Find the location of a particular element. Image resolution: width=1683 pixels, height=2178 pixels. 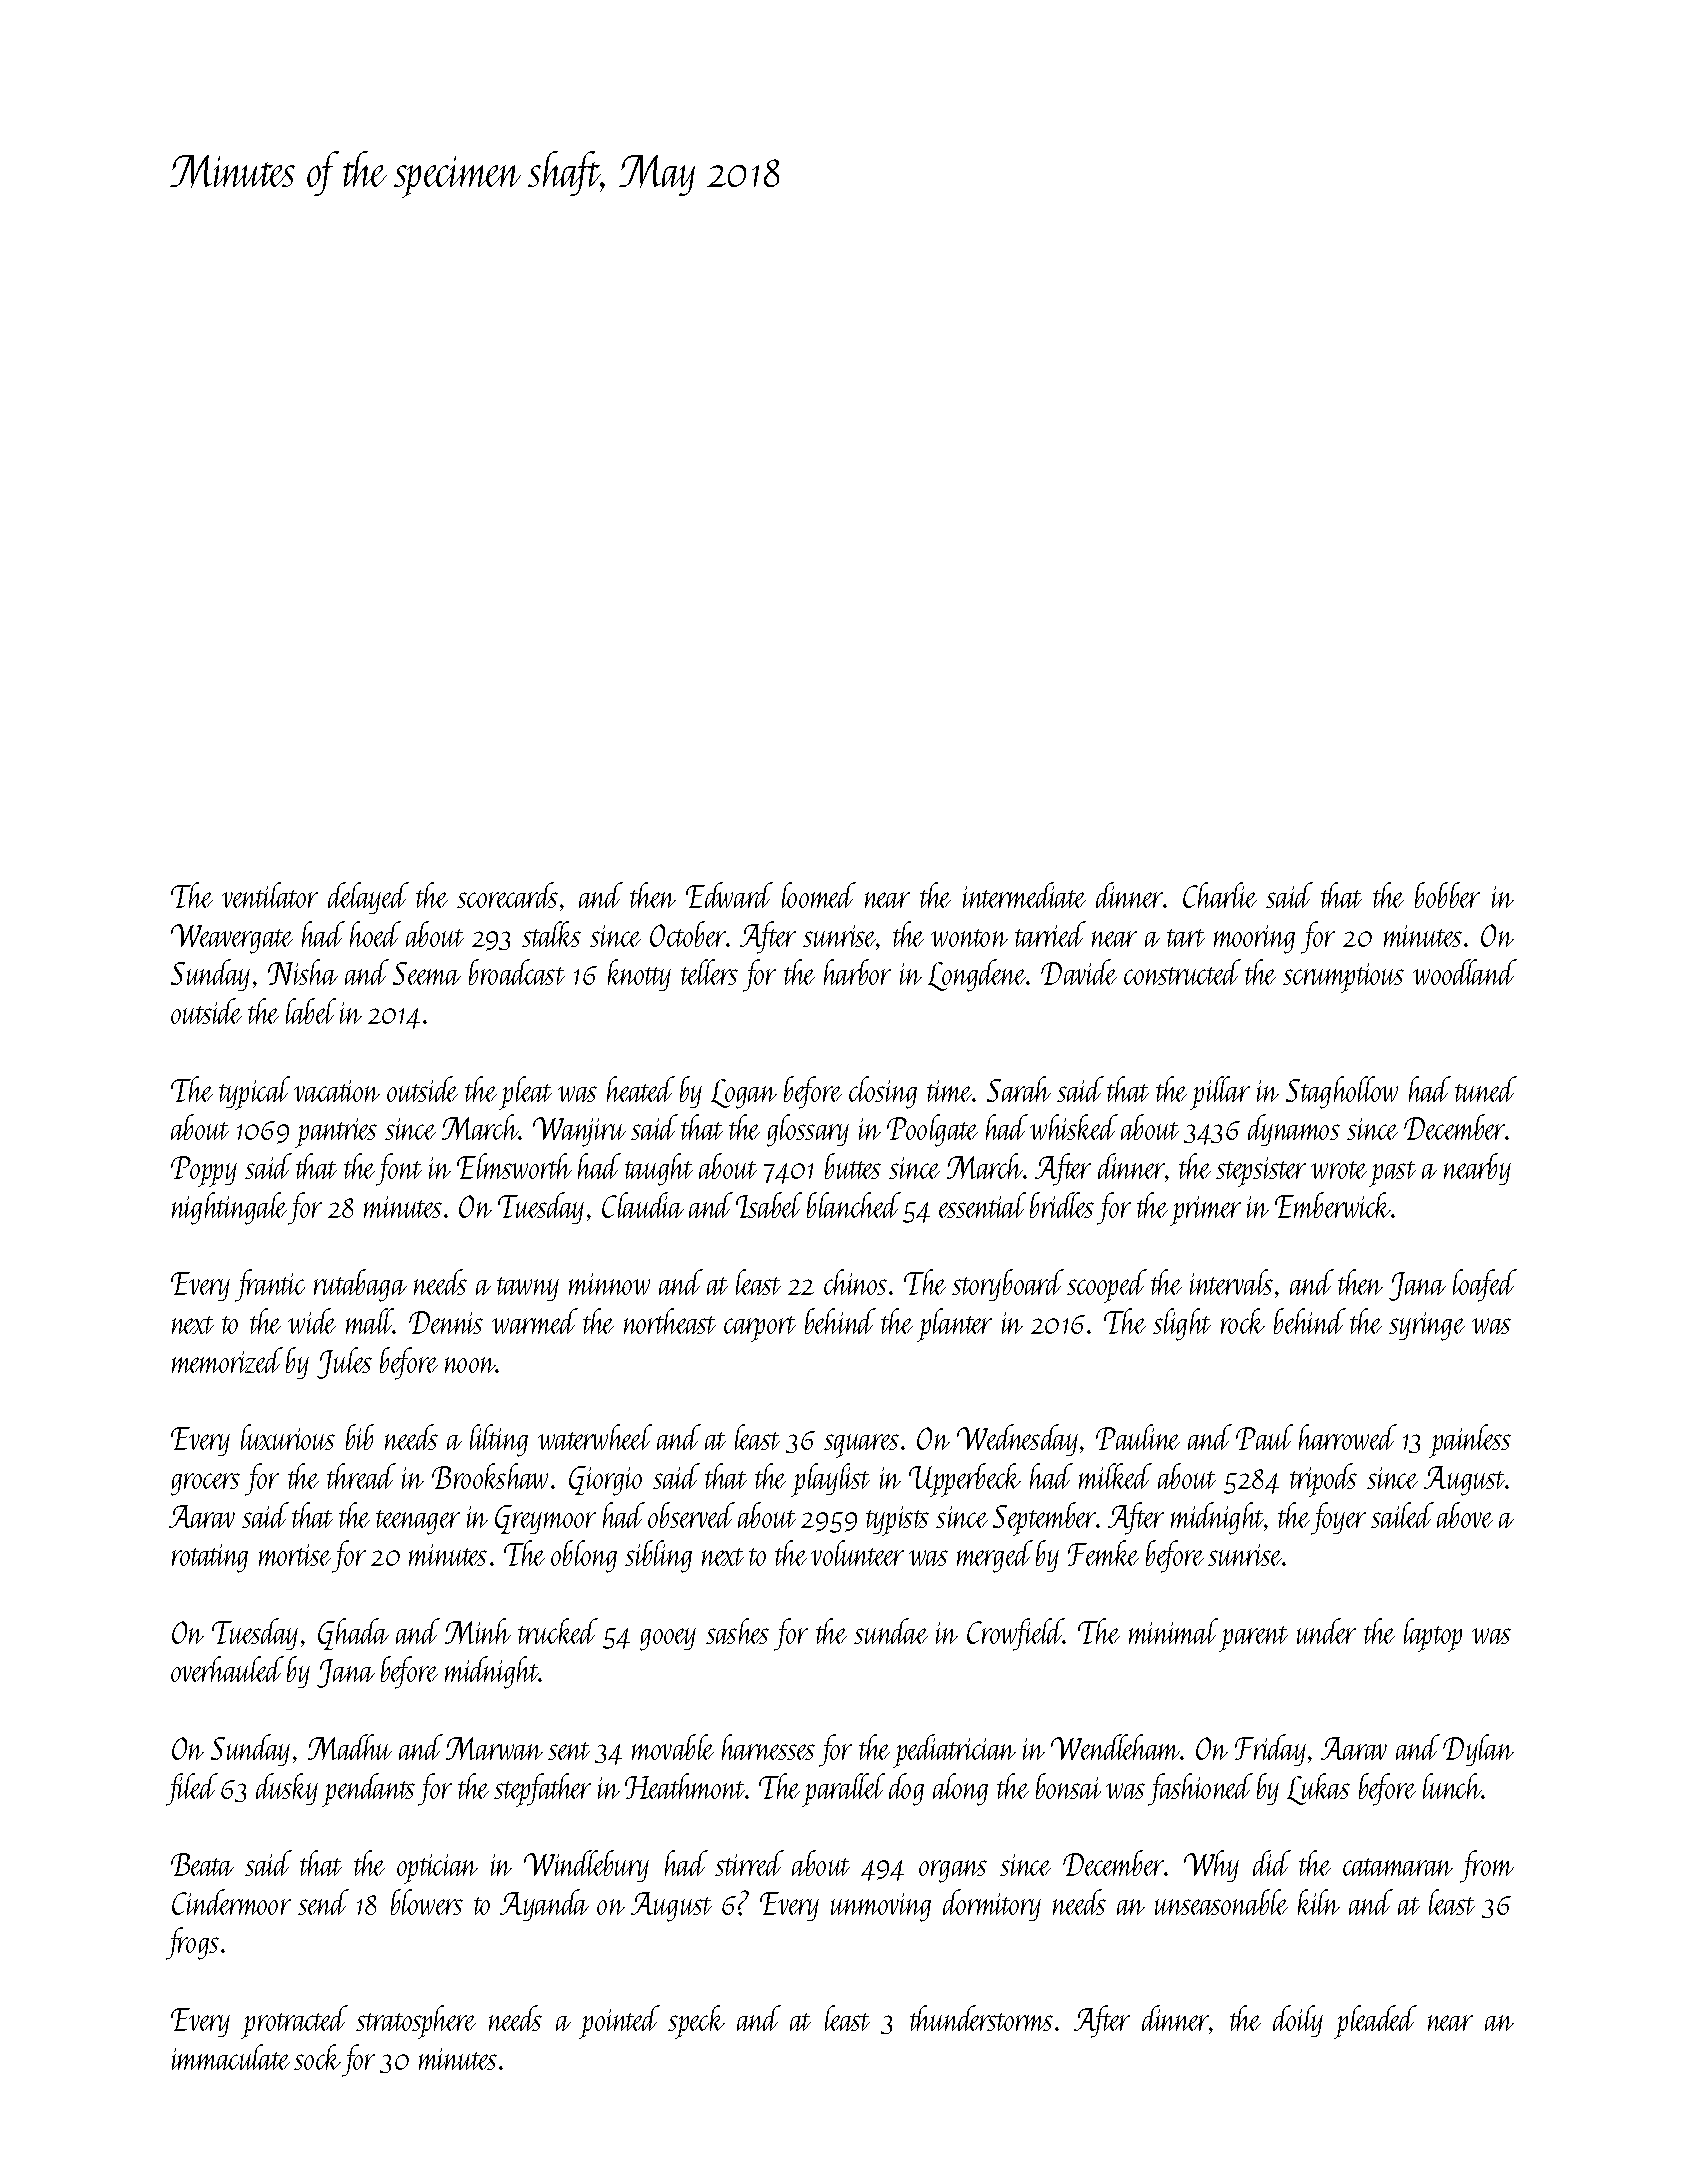

pleaded is located at coordinates (1375, 2022).
